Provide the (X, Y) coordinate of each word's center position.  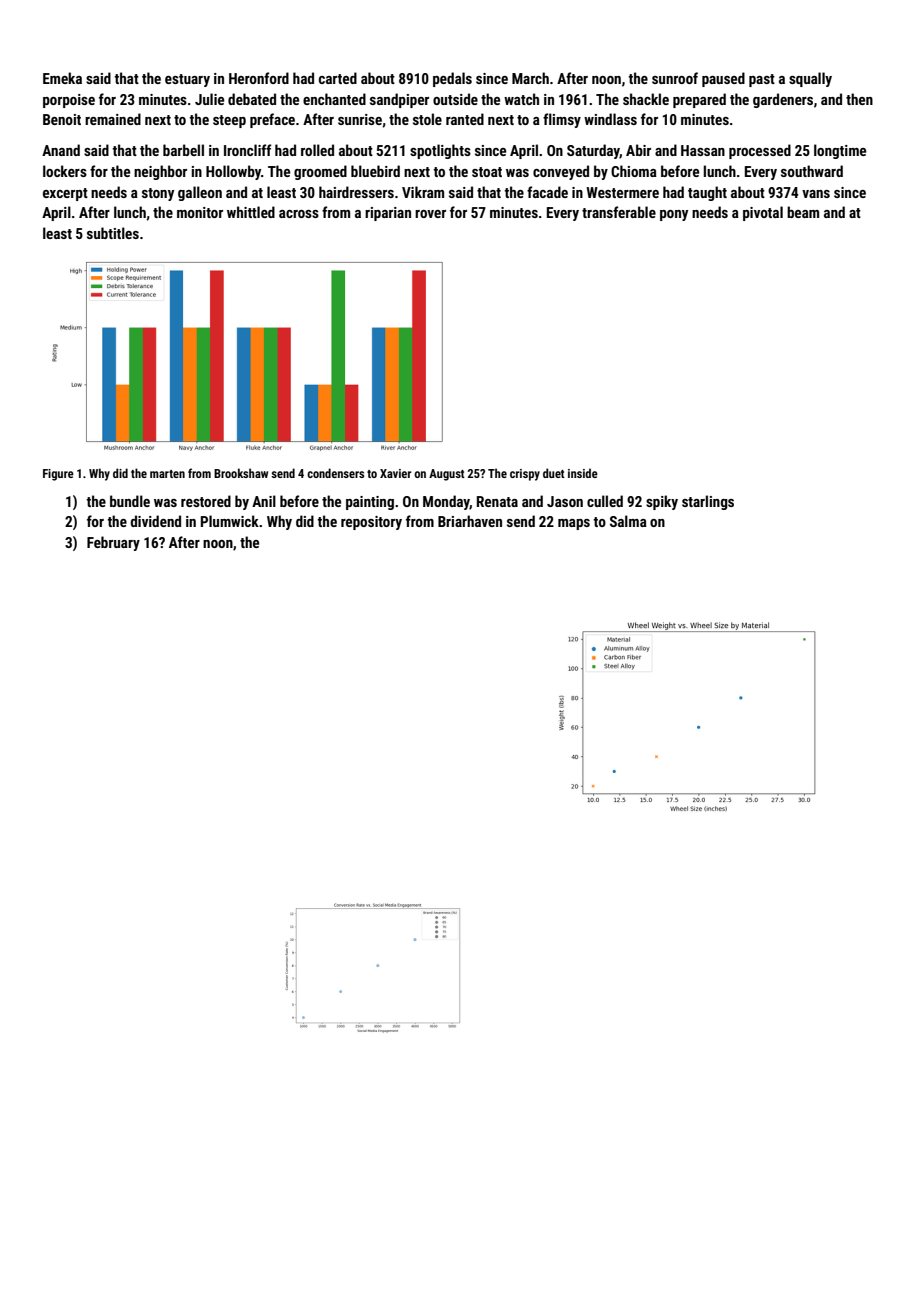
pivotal (763, 213)
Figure (58, 475)
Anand (61, 150)
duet (554, 473)
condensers (335, 473)
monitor (200, 212)
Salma (628, 521)
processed (760, 151)
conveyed (561, 172)
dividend (155, 521)
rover (430, 214)
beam (803, 212)
